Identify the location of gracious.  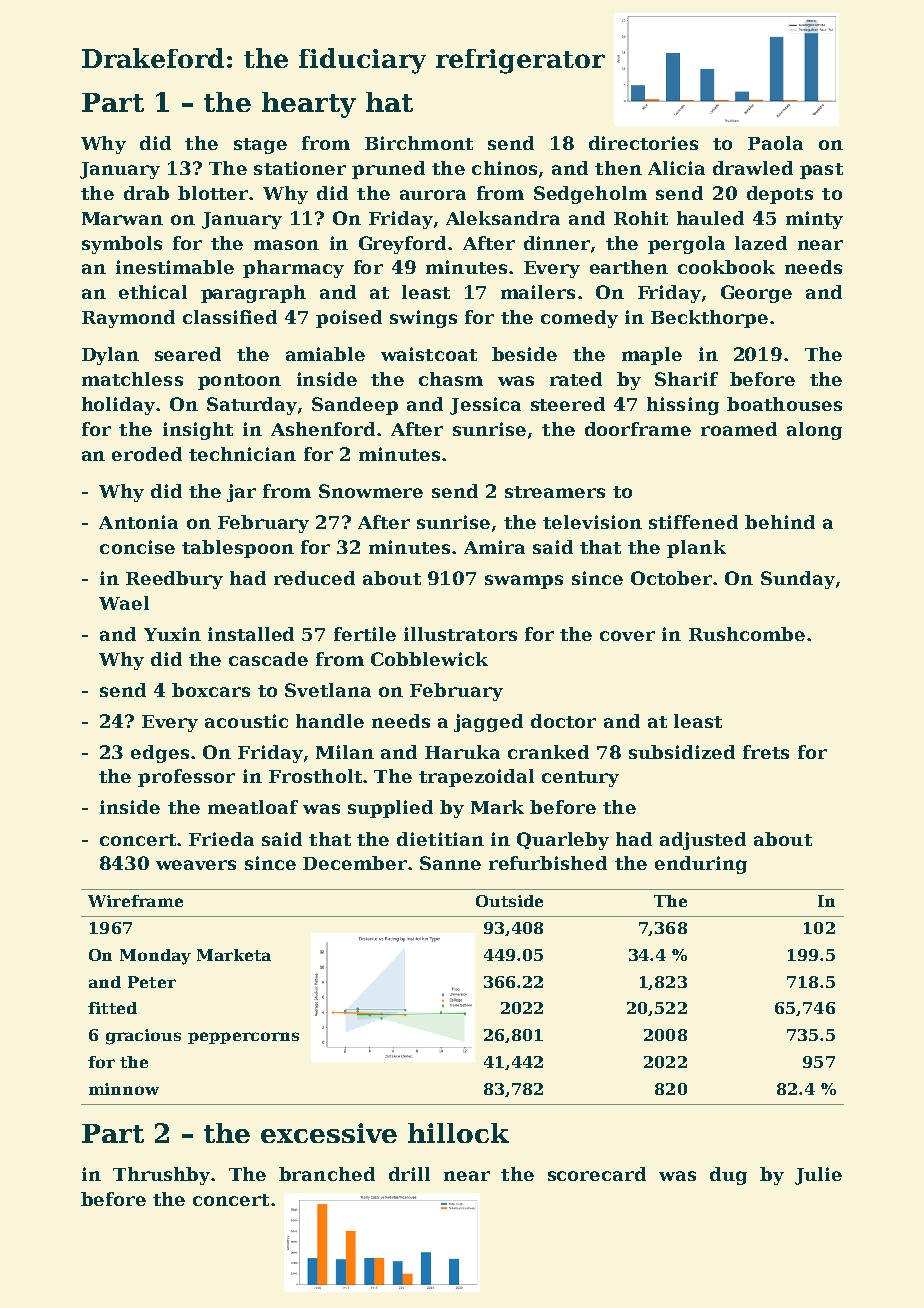
(143, 1037).
